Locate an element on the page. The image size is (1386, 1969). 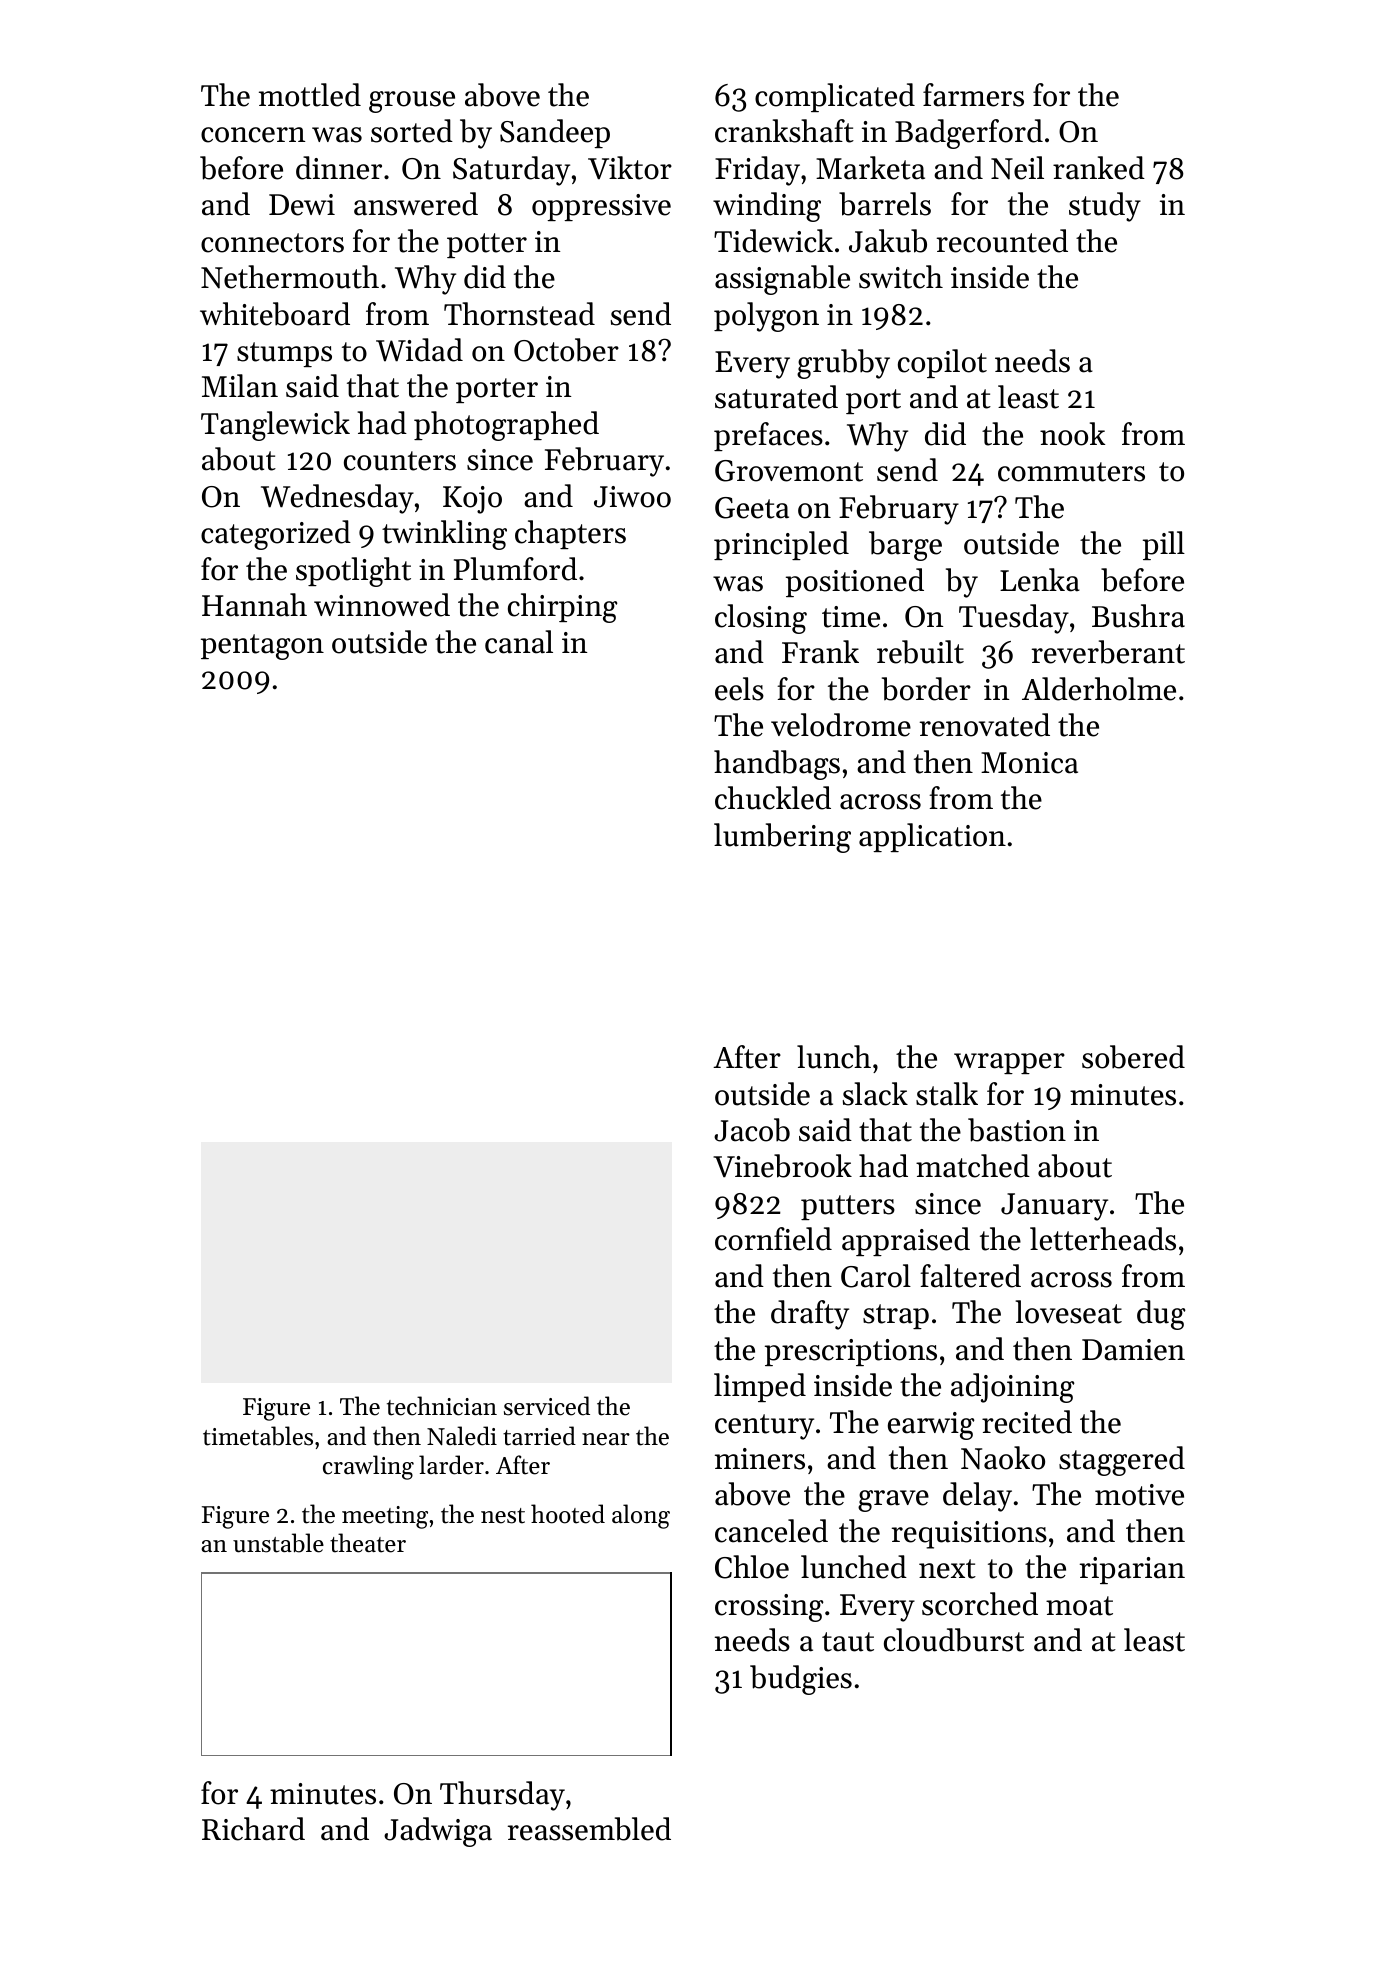
winnowed is located at coordinates (382, 605).
